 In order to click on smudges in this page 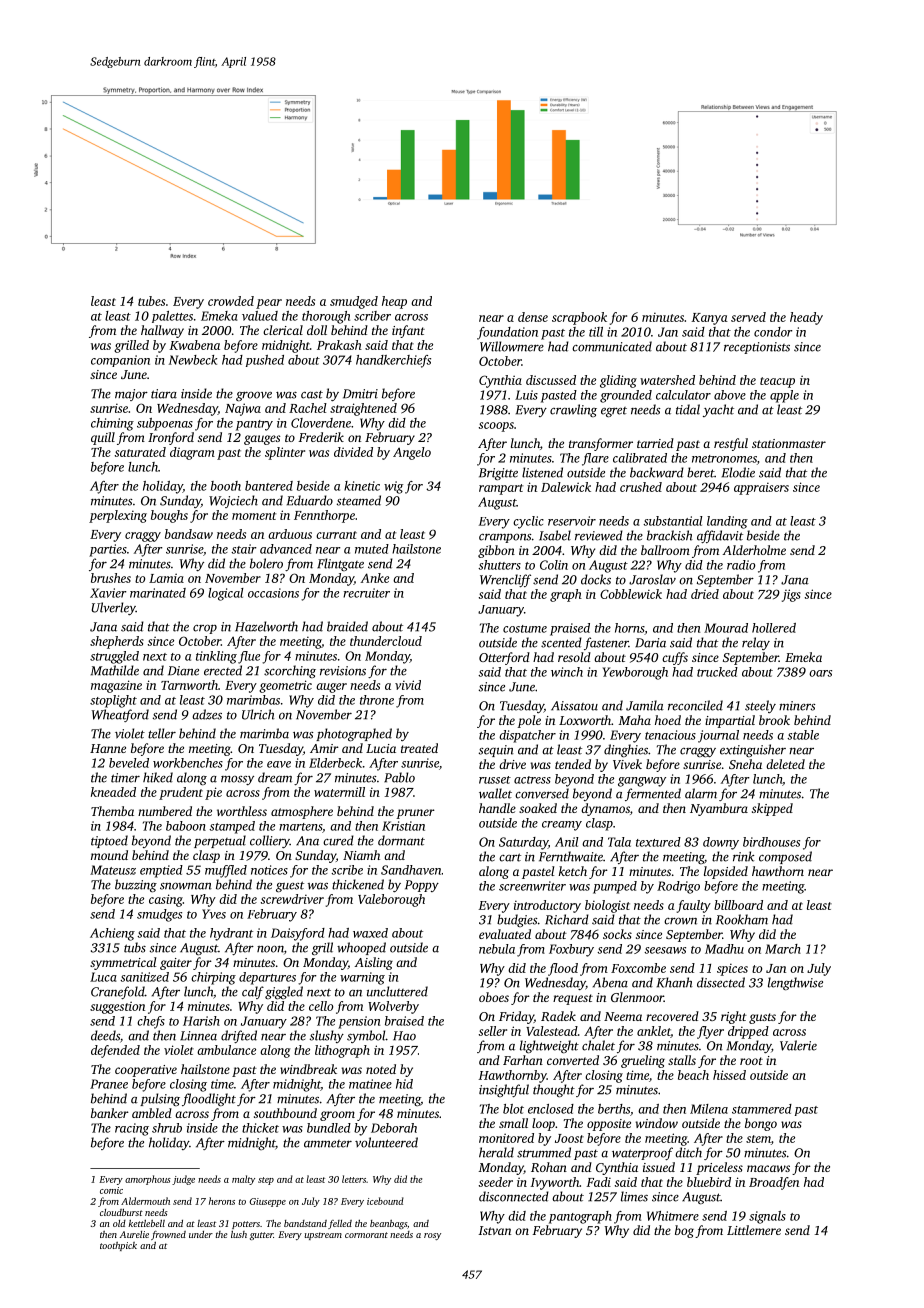, I will do `click(159, 915)`.
